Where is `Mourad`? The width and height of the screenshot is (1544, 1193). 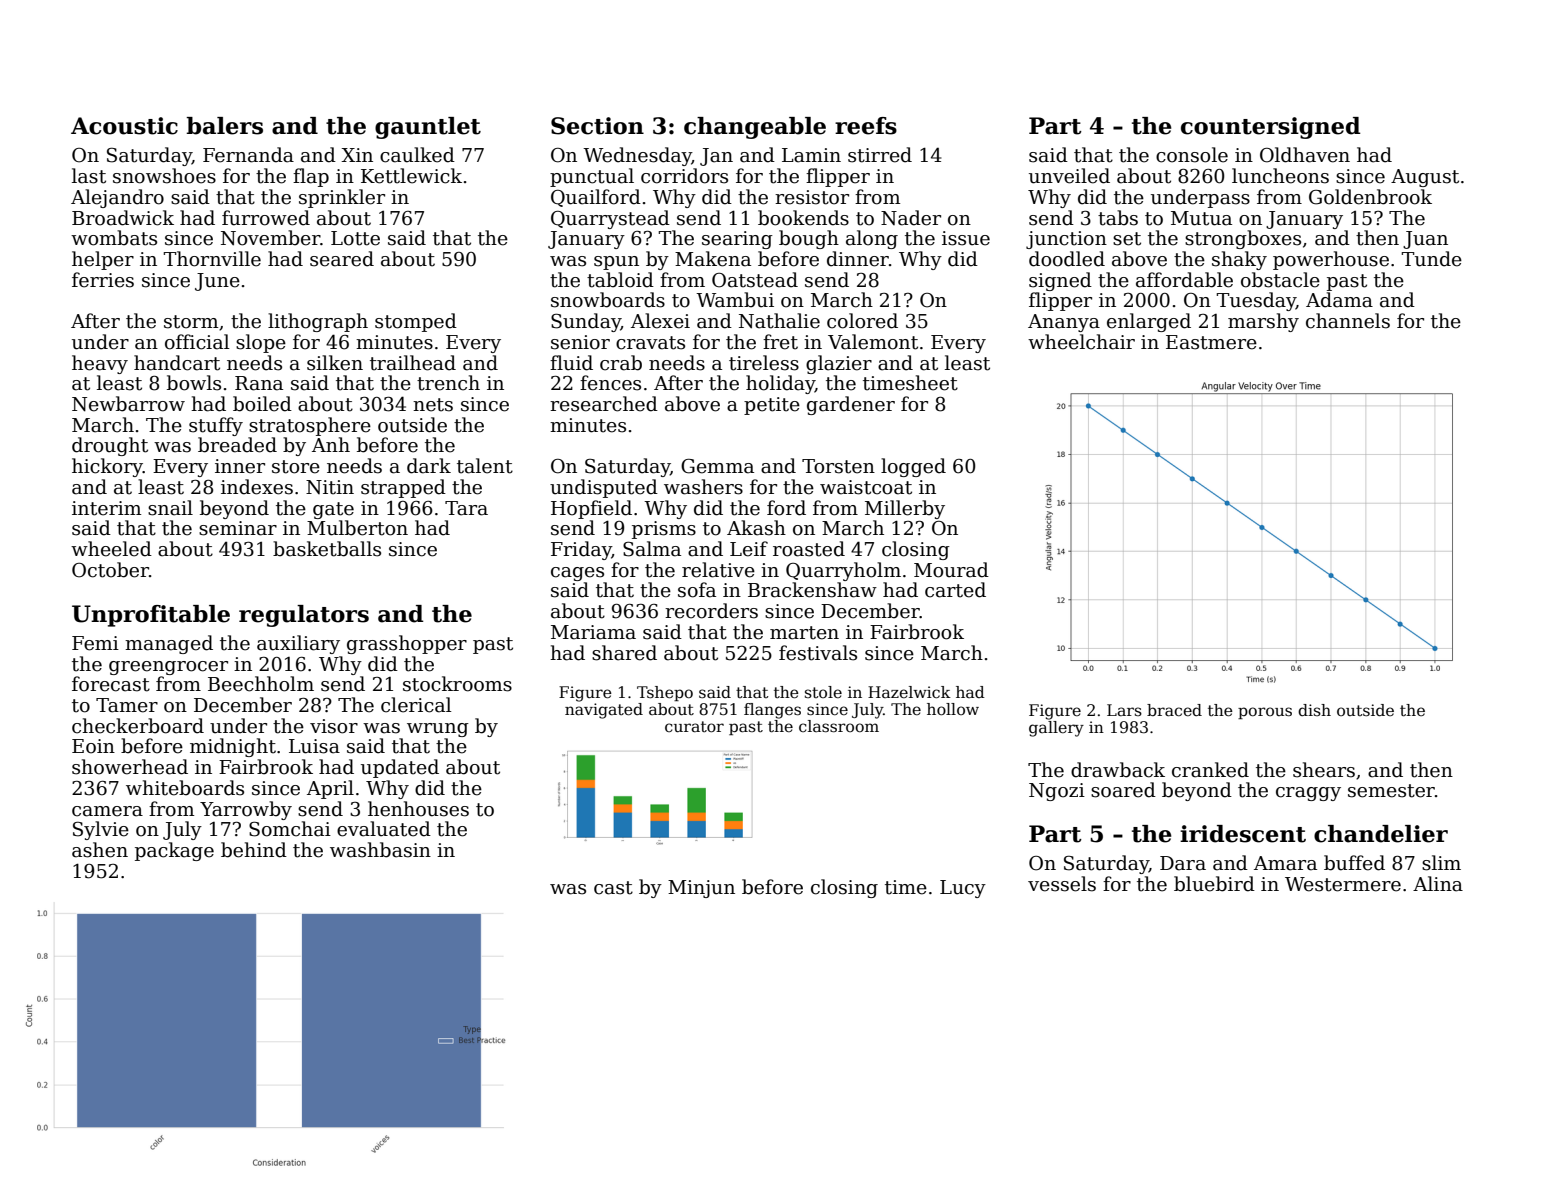
Mourad is located at coordinates (951, 570).
